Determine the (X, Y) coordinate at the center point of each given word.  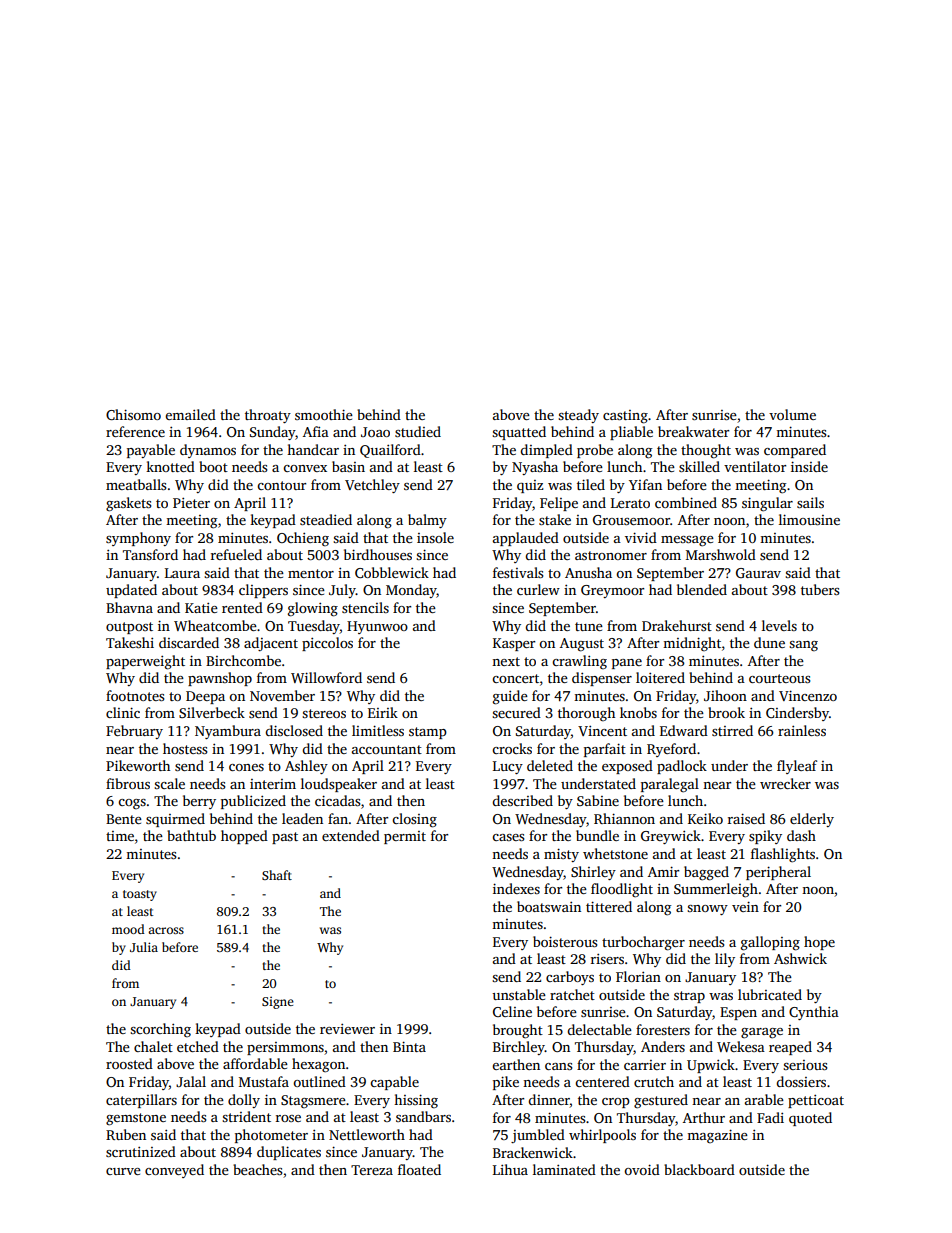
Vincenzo (808, 695)
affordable (255, 1063)
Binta (409, 1046)
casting (625, 417)
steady (578, 416)
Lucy (508, 767)
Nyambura (228, 732)
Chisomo (133, 414)
